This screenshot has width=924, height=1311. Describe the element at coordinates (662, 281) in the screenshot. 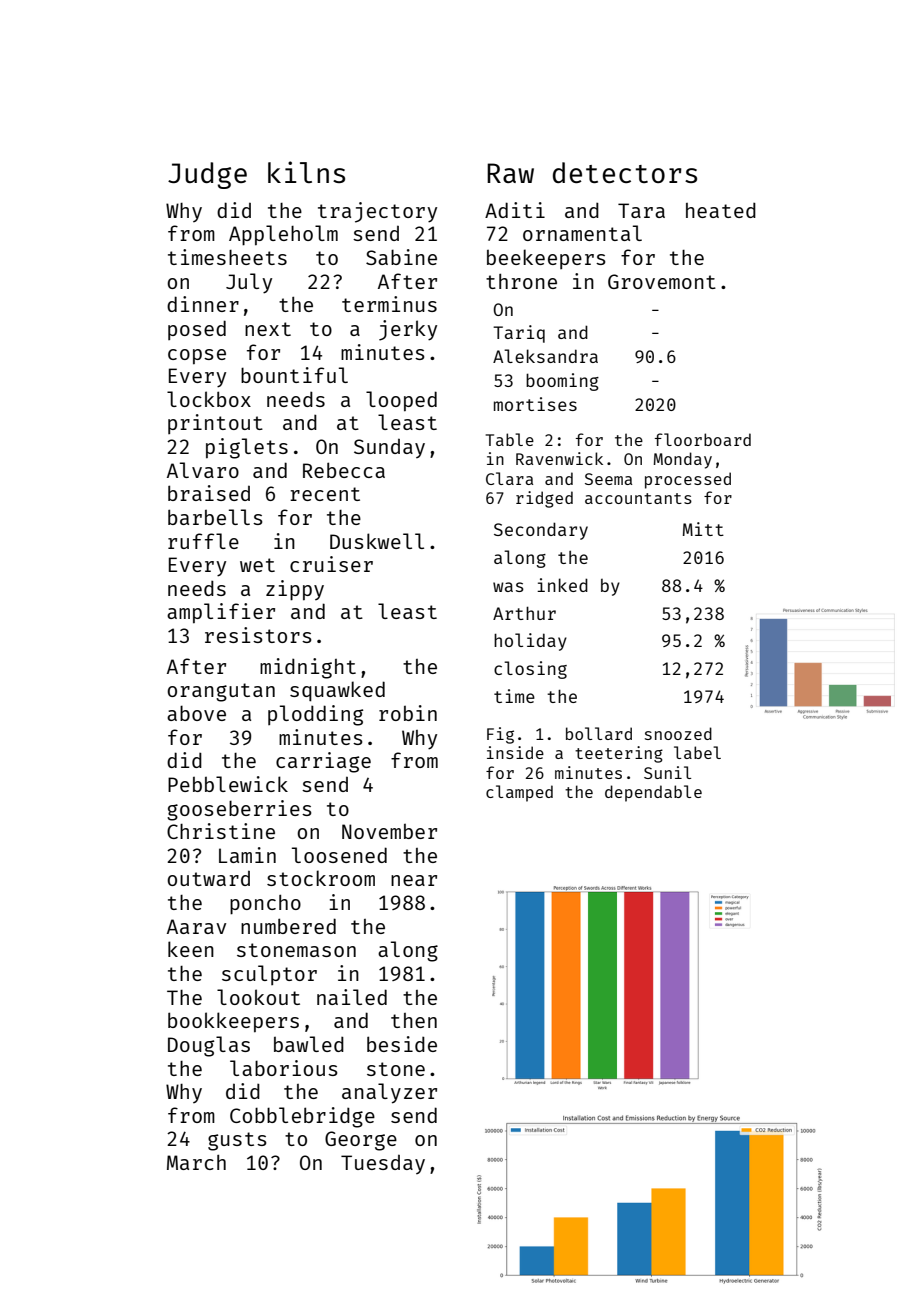

I see `Grovemont` at that location.
